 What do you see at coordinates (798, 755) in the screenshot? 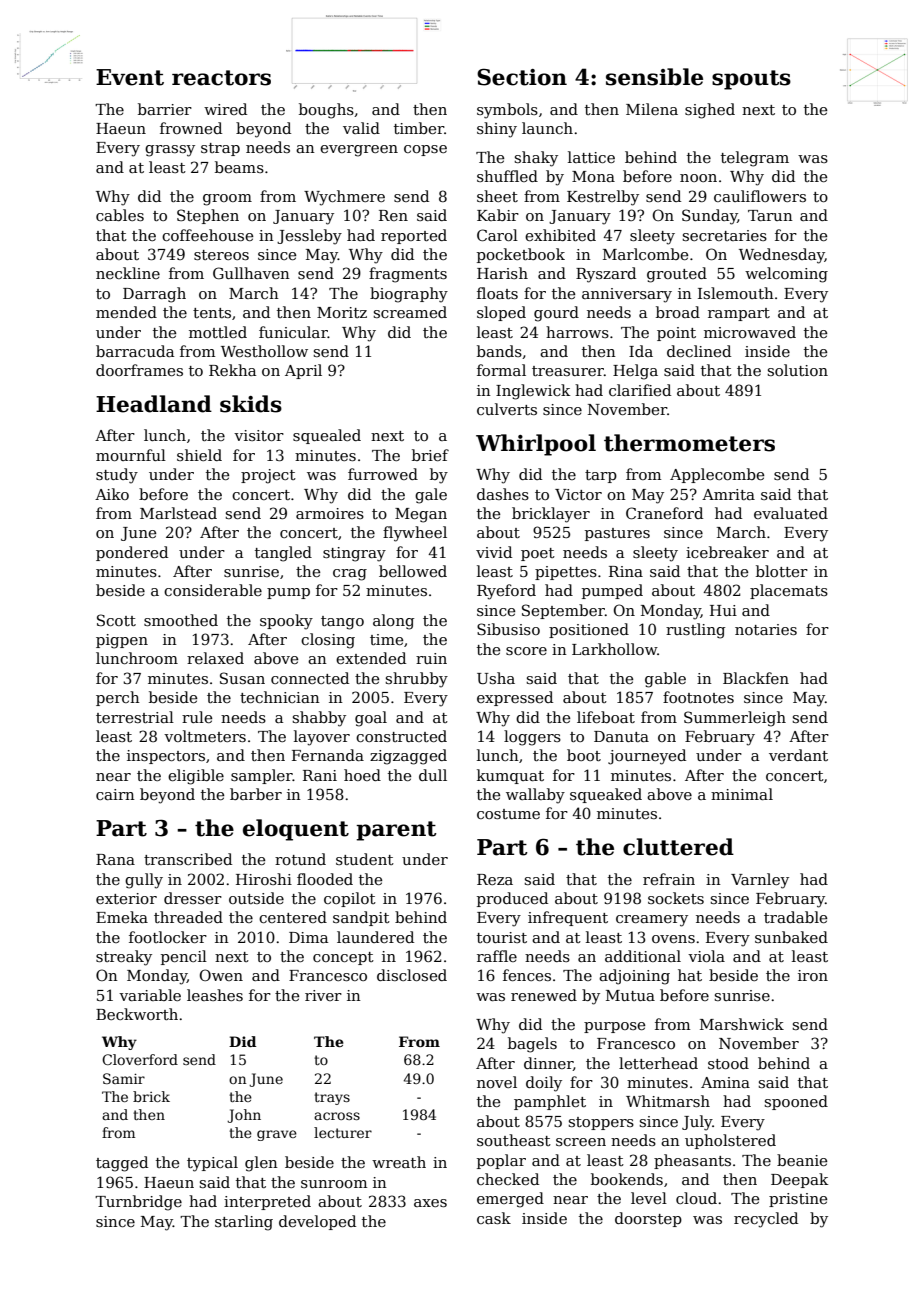
I see `verdant` at bounding box center [798, 755].
